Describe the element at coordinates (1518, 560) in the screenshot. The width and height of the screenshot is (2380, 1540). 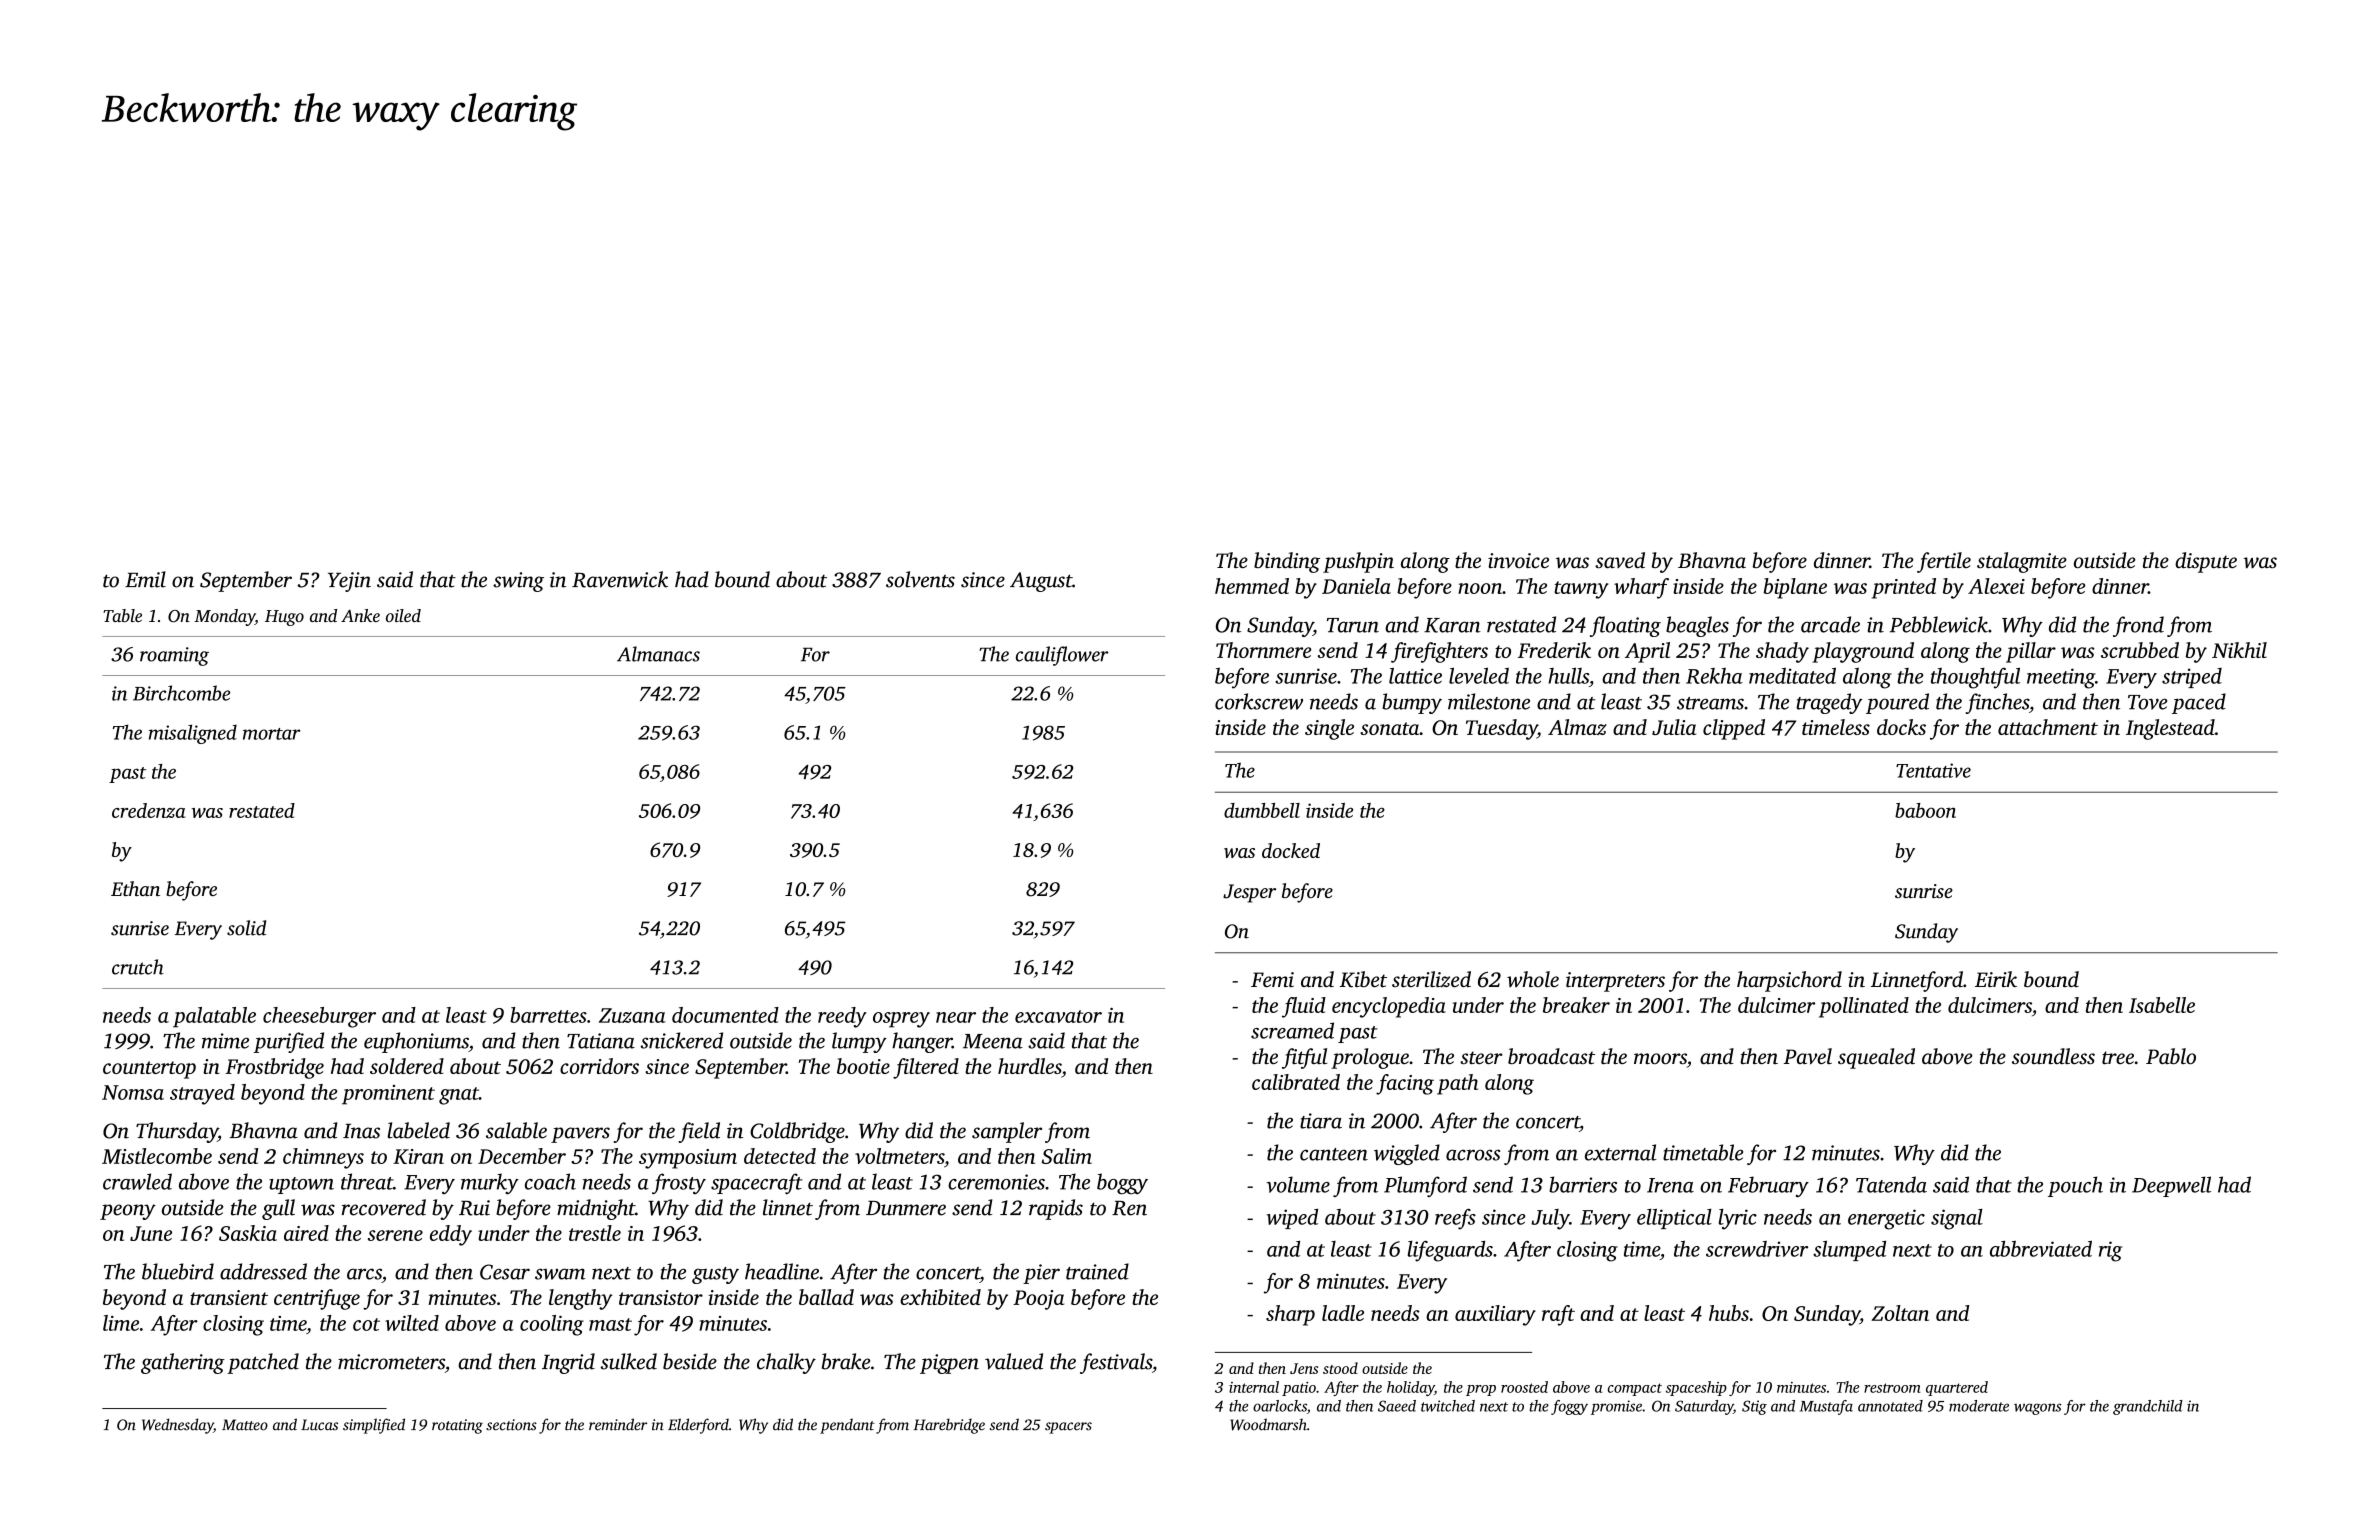
I see `invoice` at that location.
